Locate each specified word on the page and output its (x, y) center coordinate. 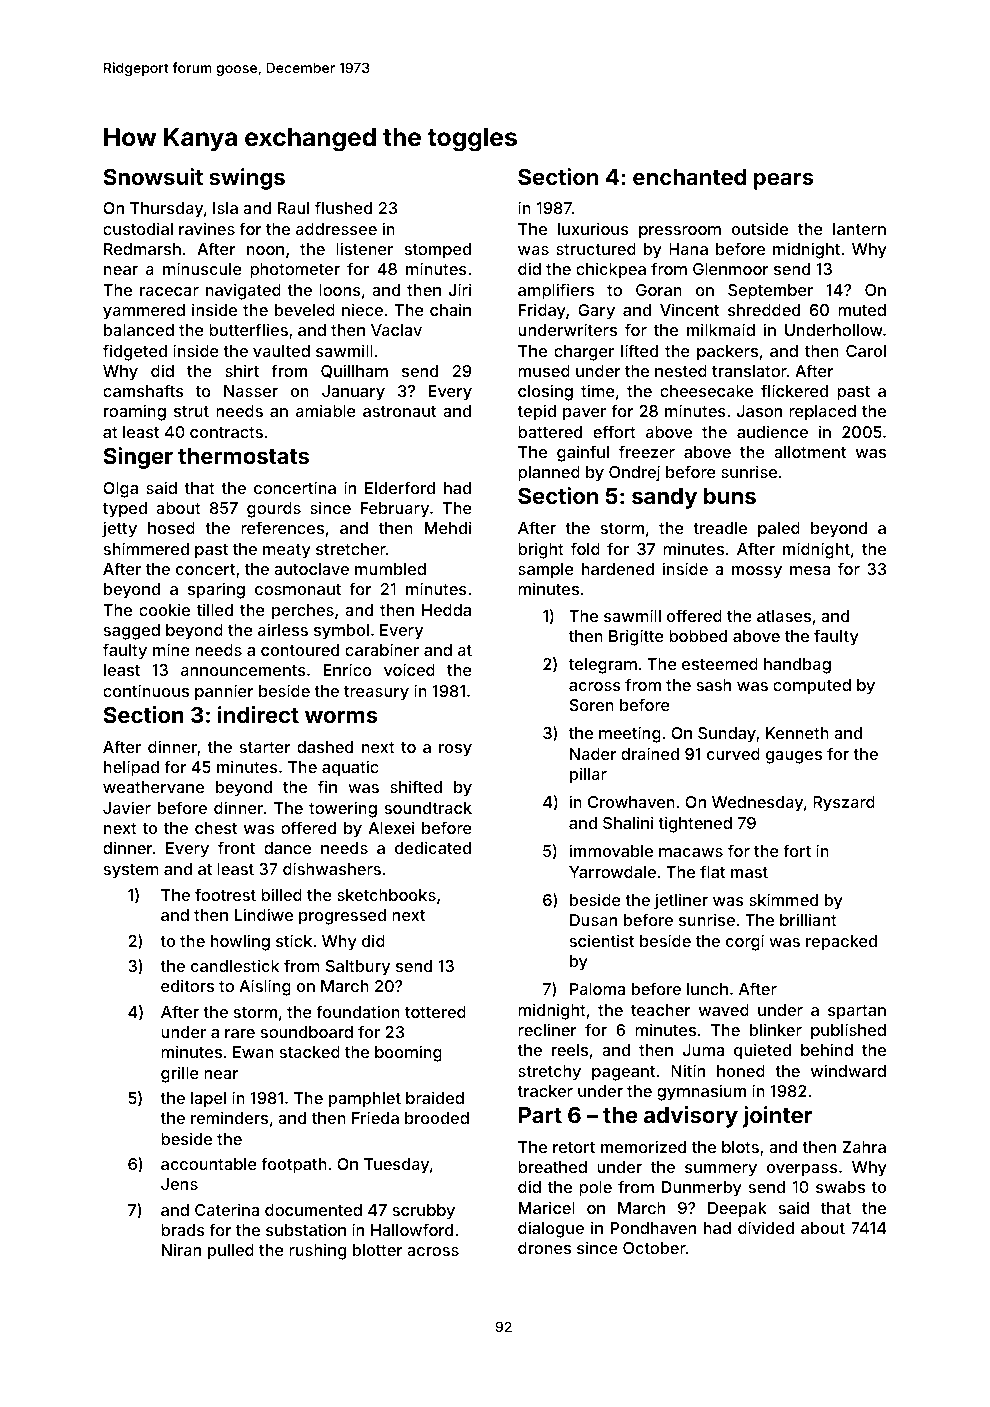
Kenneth (797, 733)
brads (183, 1230)
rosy (455, 750)
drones (544, 1248)
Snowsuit (153, 176)
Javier (127, 807)
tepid (536, 412)
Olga (120, 490)
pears (784, 181)
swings (247, 179)
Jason (759, 411)
